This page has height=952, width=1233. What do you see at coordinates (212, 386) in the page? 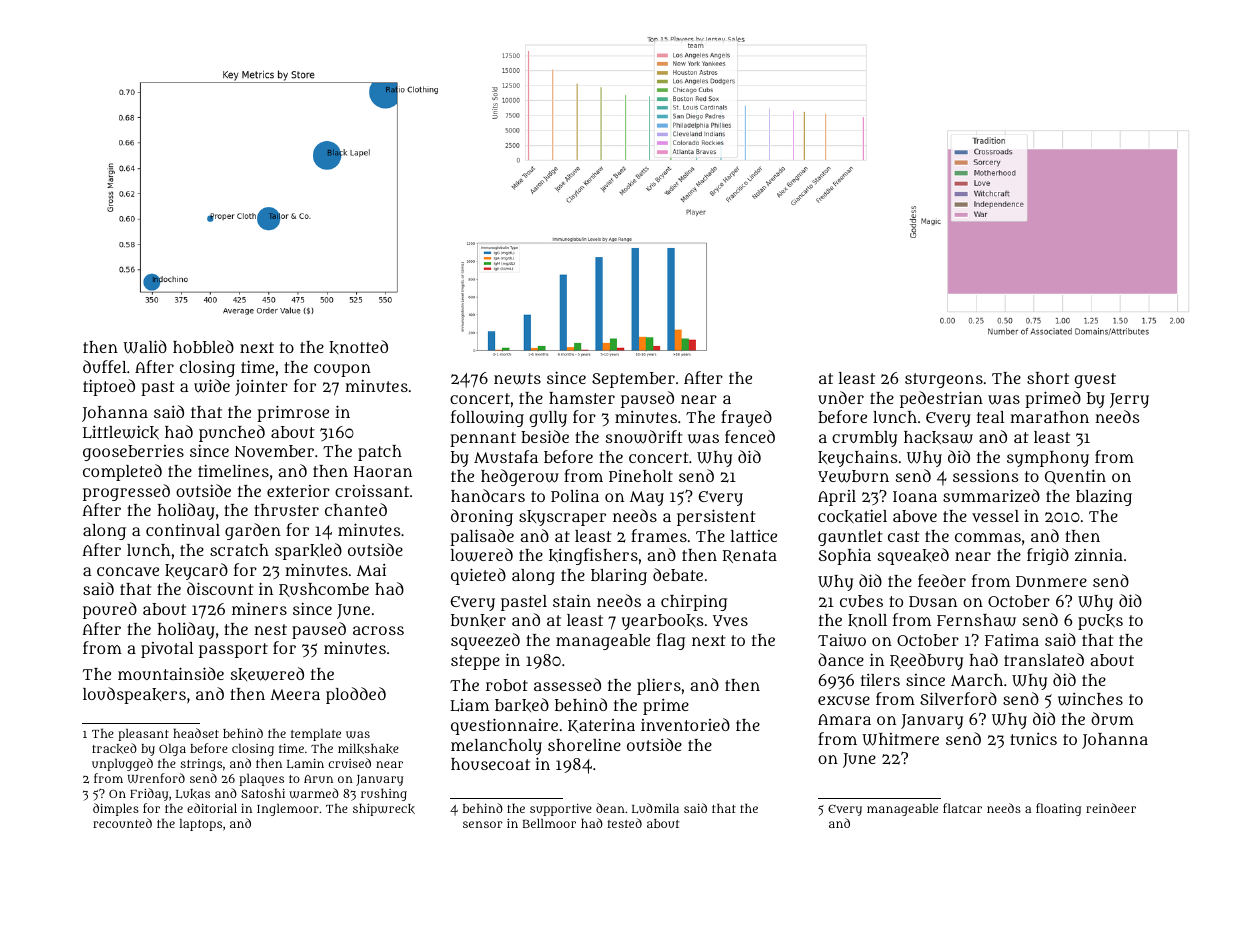
I see `wide` at bounding box center [212, 386].
